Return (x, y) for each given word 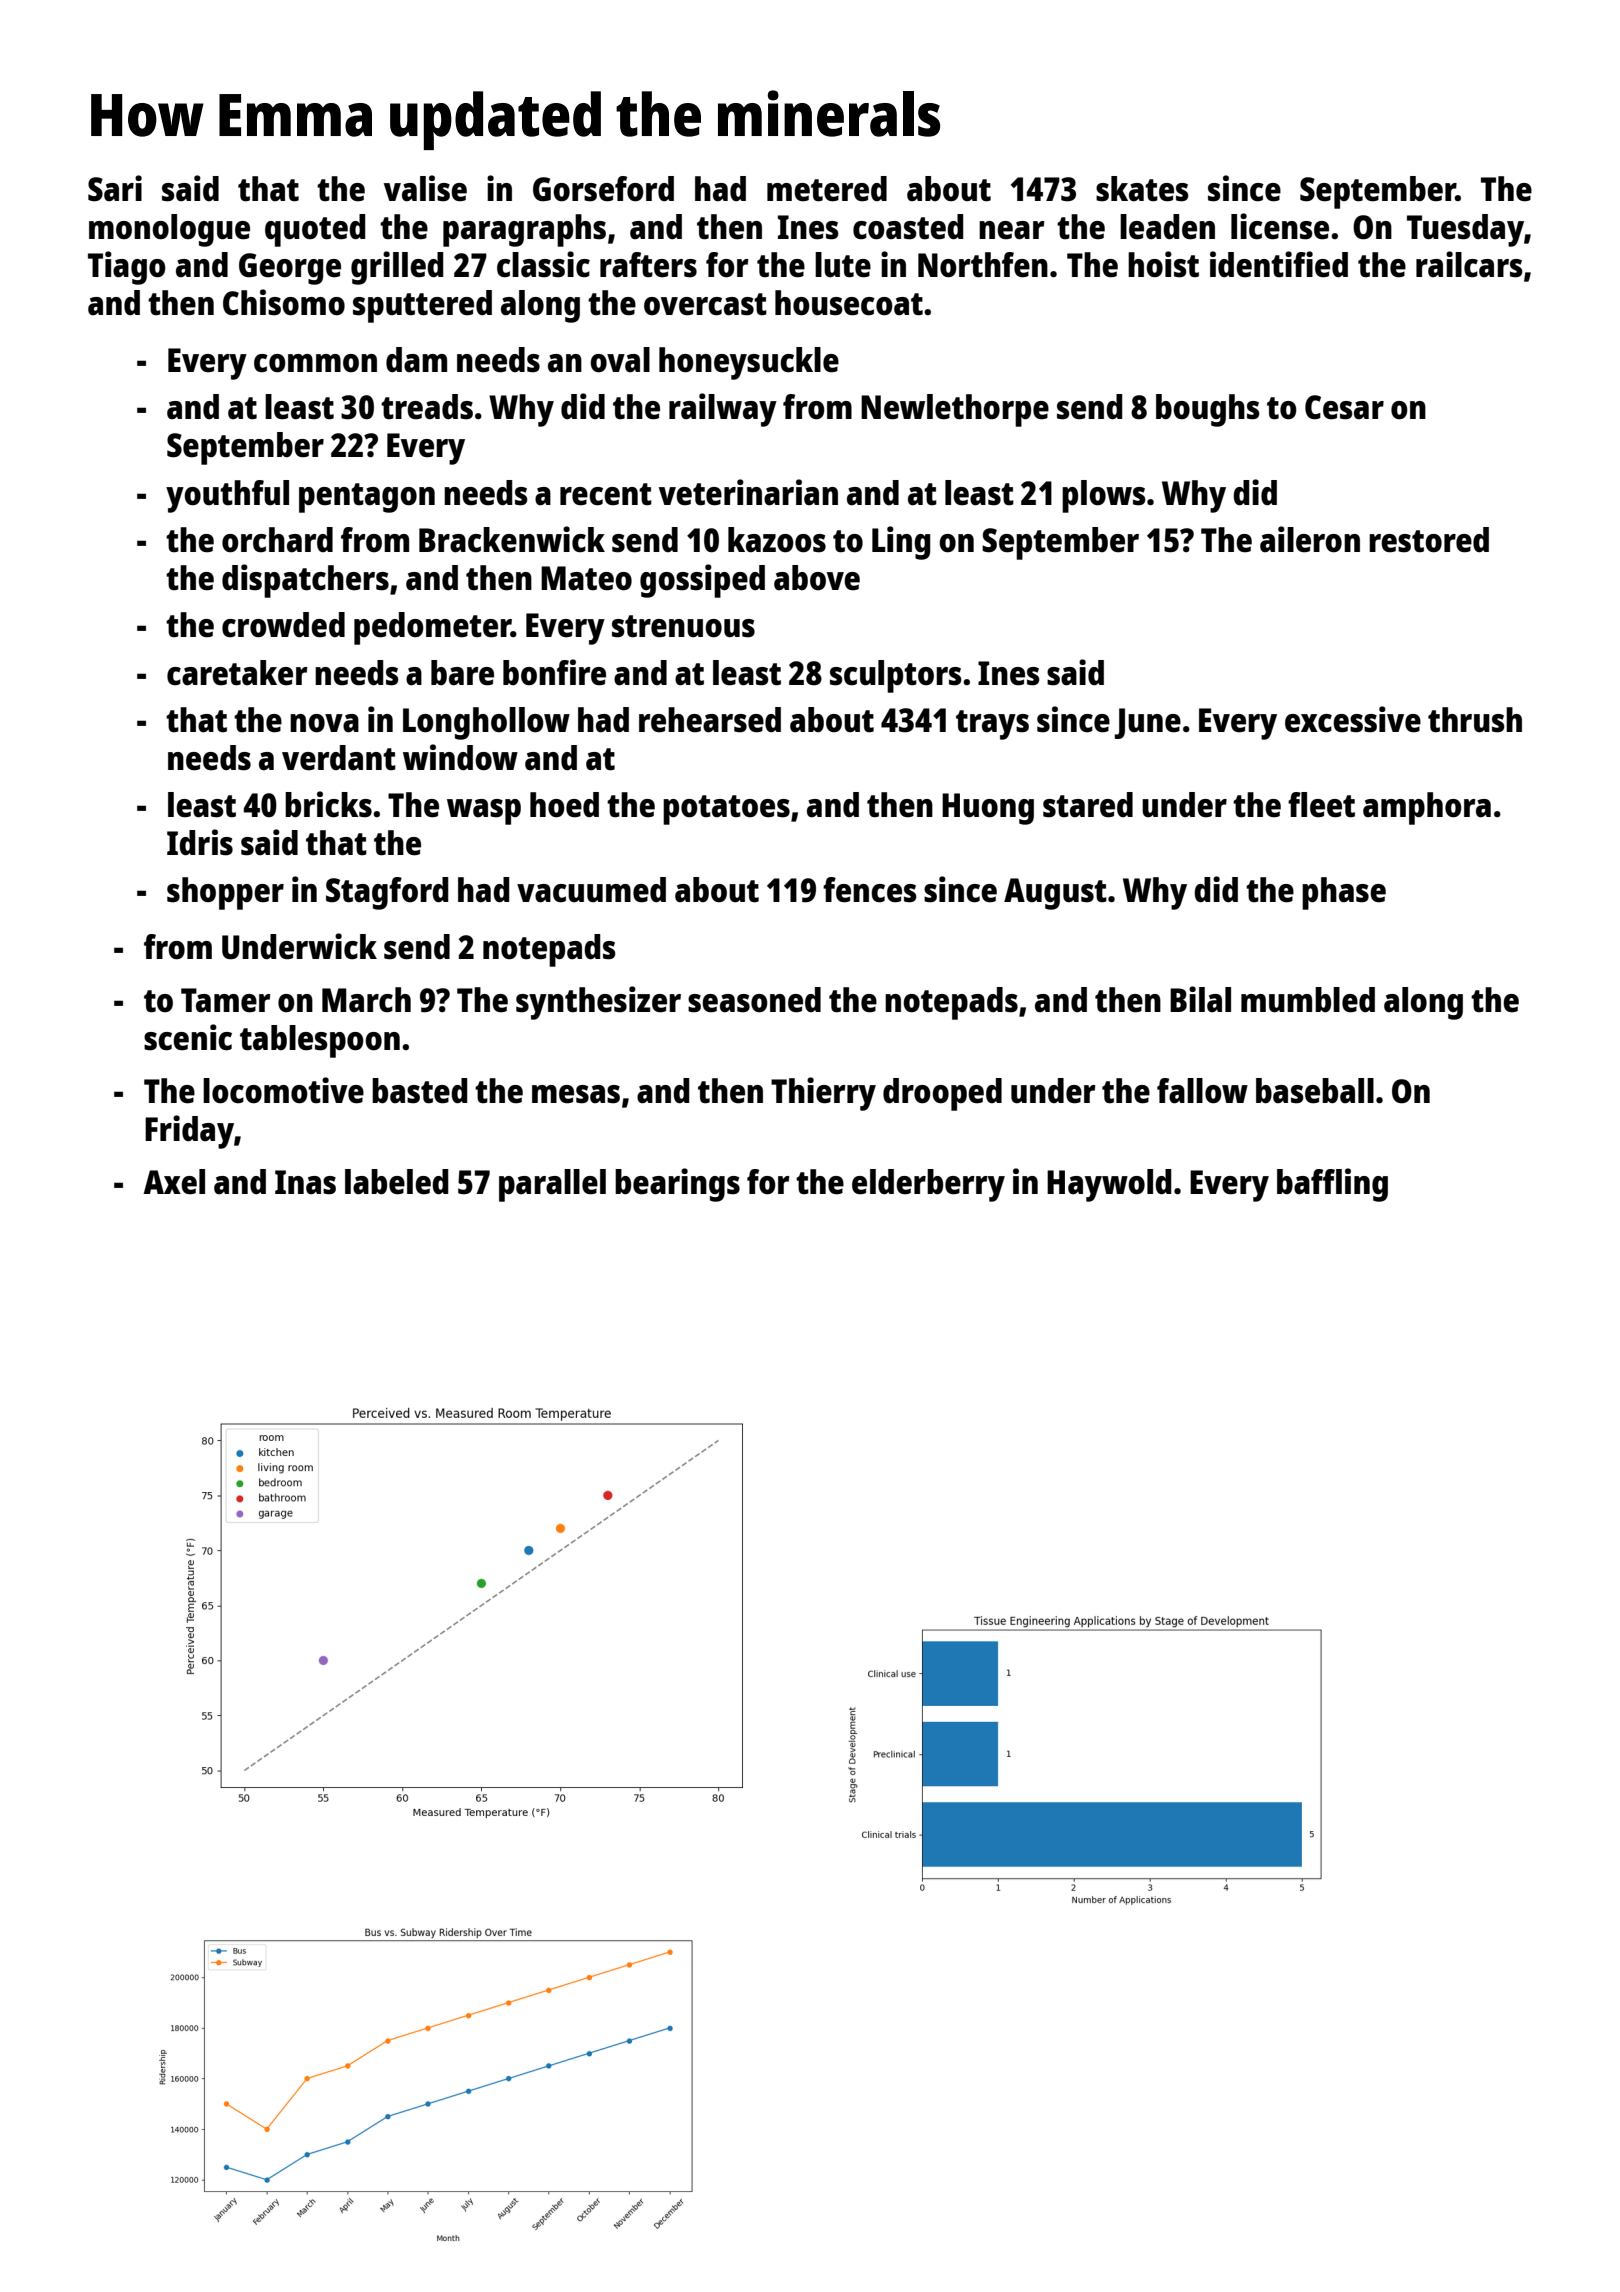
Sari (115, 188)
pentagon (367, 498)
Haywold (1109, 1185)
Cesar (1344, 407)
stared (1088, 805)
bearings (677, 1185)
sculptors (896, 676)
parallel (552, 1185)
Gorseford (603, 189)
